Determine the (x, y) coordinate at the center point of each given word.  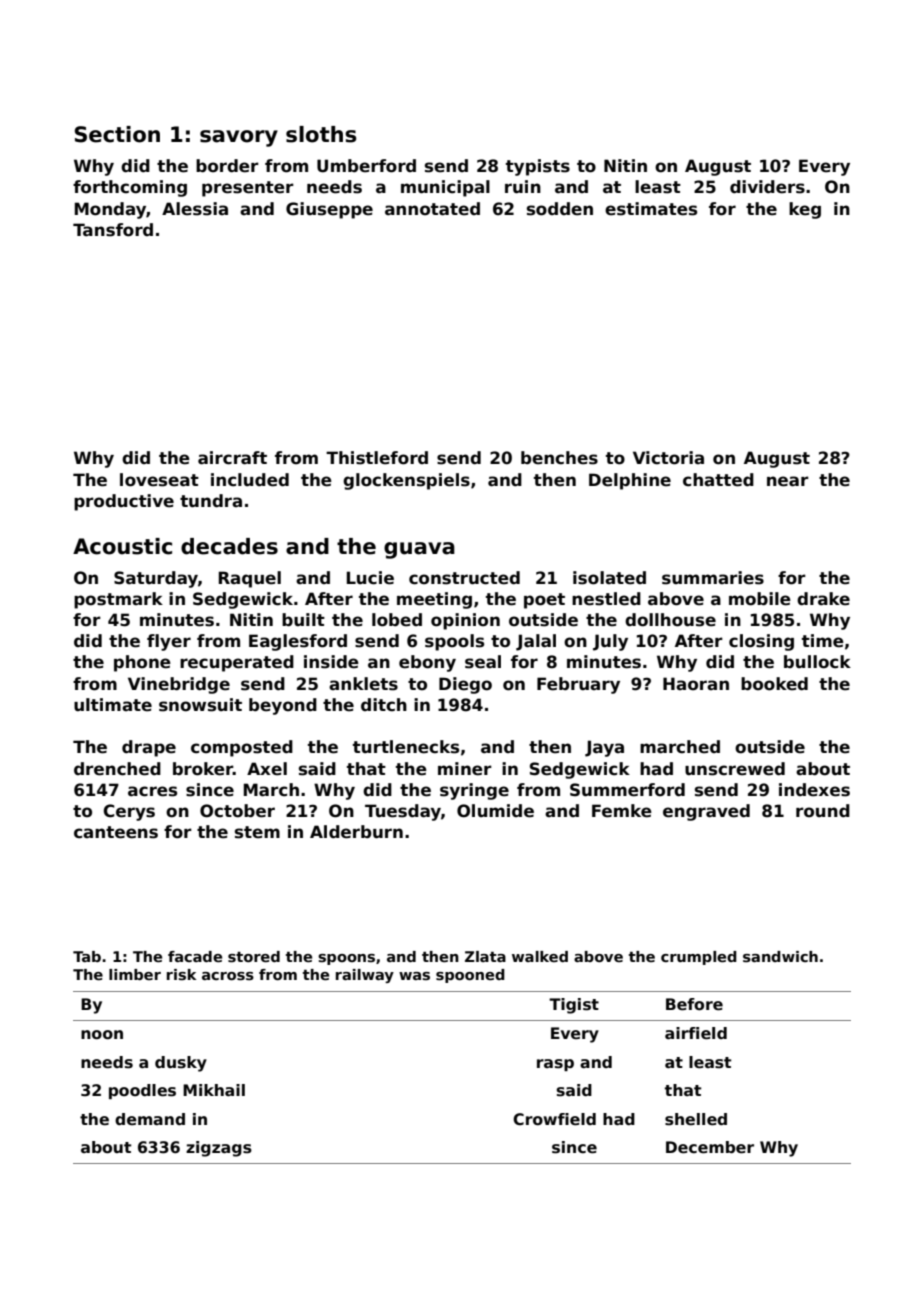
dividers (767, 187)
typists (538, 167)
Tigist (574, 1006)
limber (135, 974)
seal (483, 662)
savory (239, 138)
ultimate (113, 705)
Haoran (696, 684)
